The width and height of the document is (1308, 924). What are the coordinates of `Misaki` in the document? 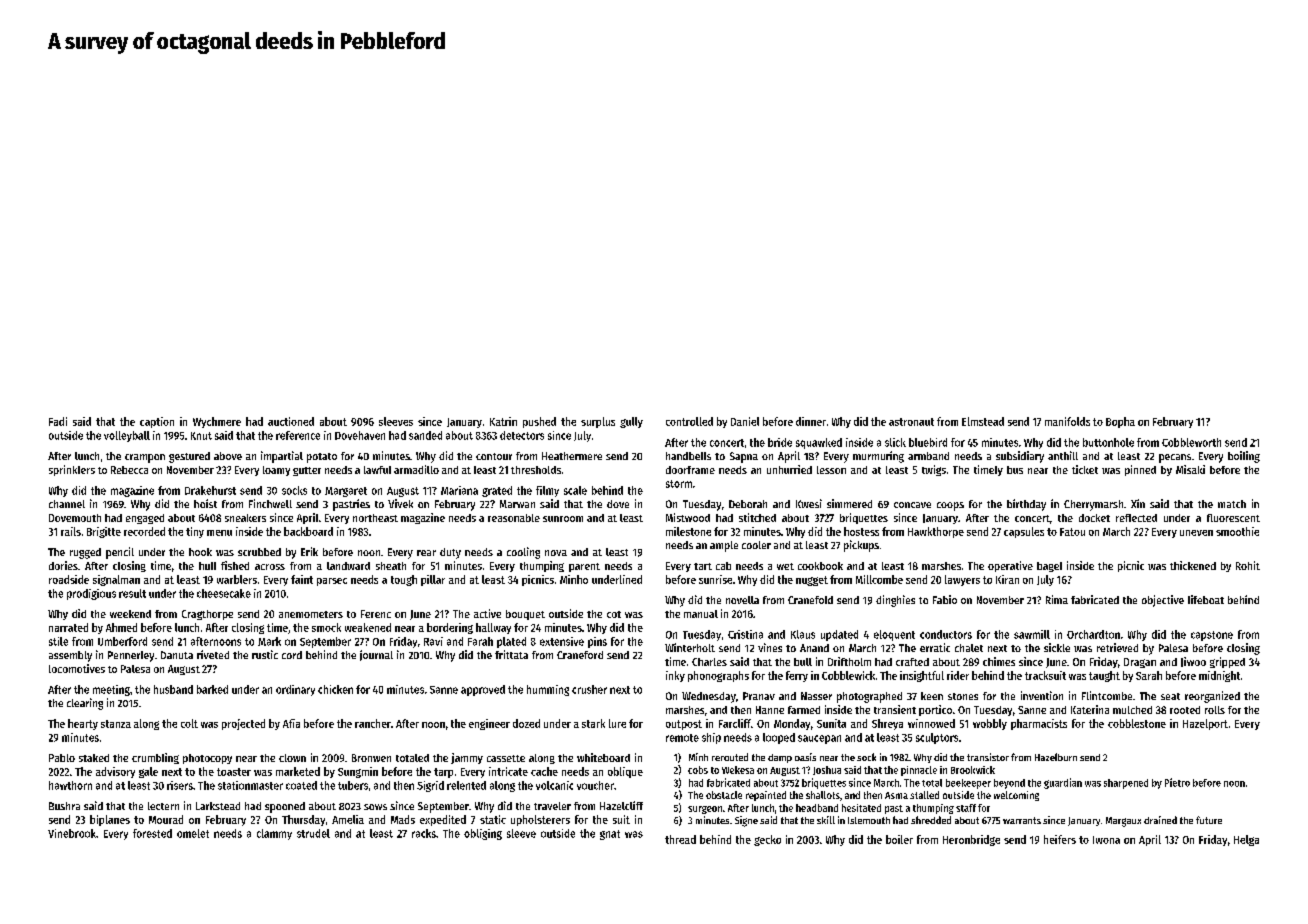 It's located at (1190, 469).
